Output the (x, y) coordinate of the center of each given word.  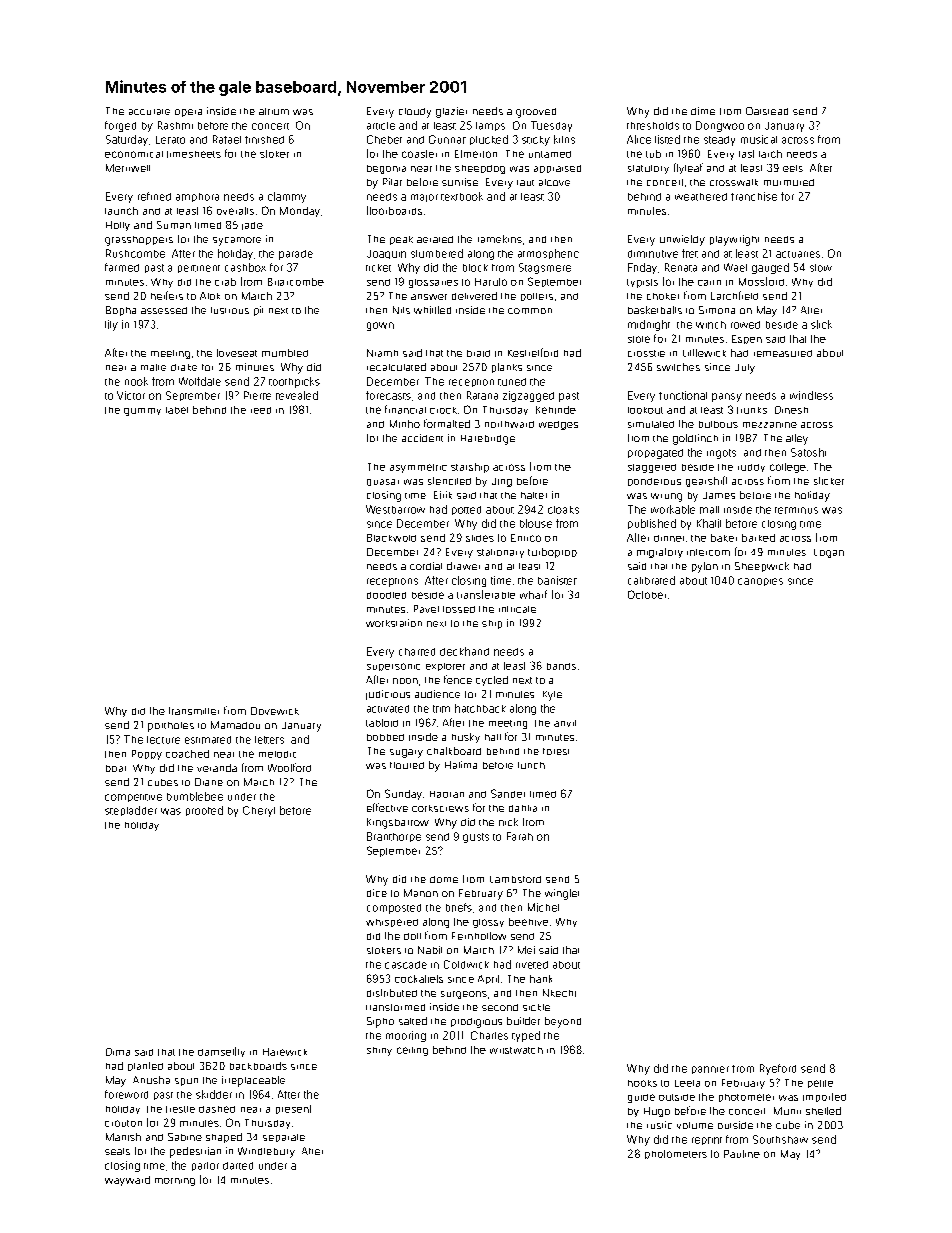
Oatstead (767, 111)
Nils (401, 310)
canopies (760, 582)
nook (136, 381)
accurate (149, 112)
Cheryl (259, 811)
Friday (642, 268)
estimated (208, 740)
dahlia (523, 808)
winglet (562, 894)
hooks (642, 1083)
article (381, 126)
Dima (118, 1052)
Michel (543, 907)
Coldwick (466, 964)
